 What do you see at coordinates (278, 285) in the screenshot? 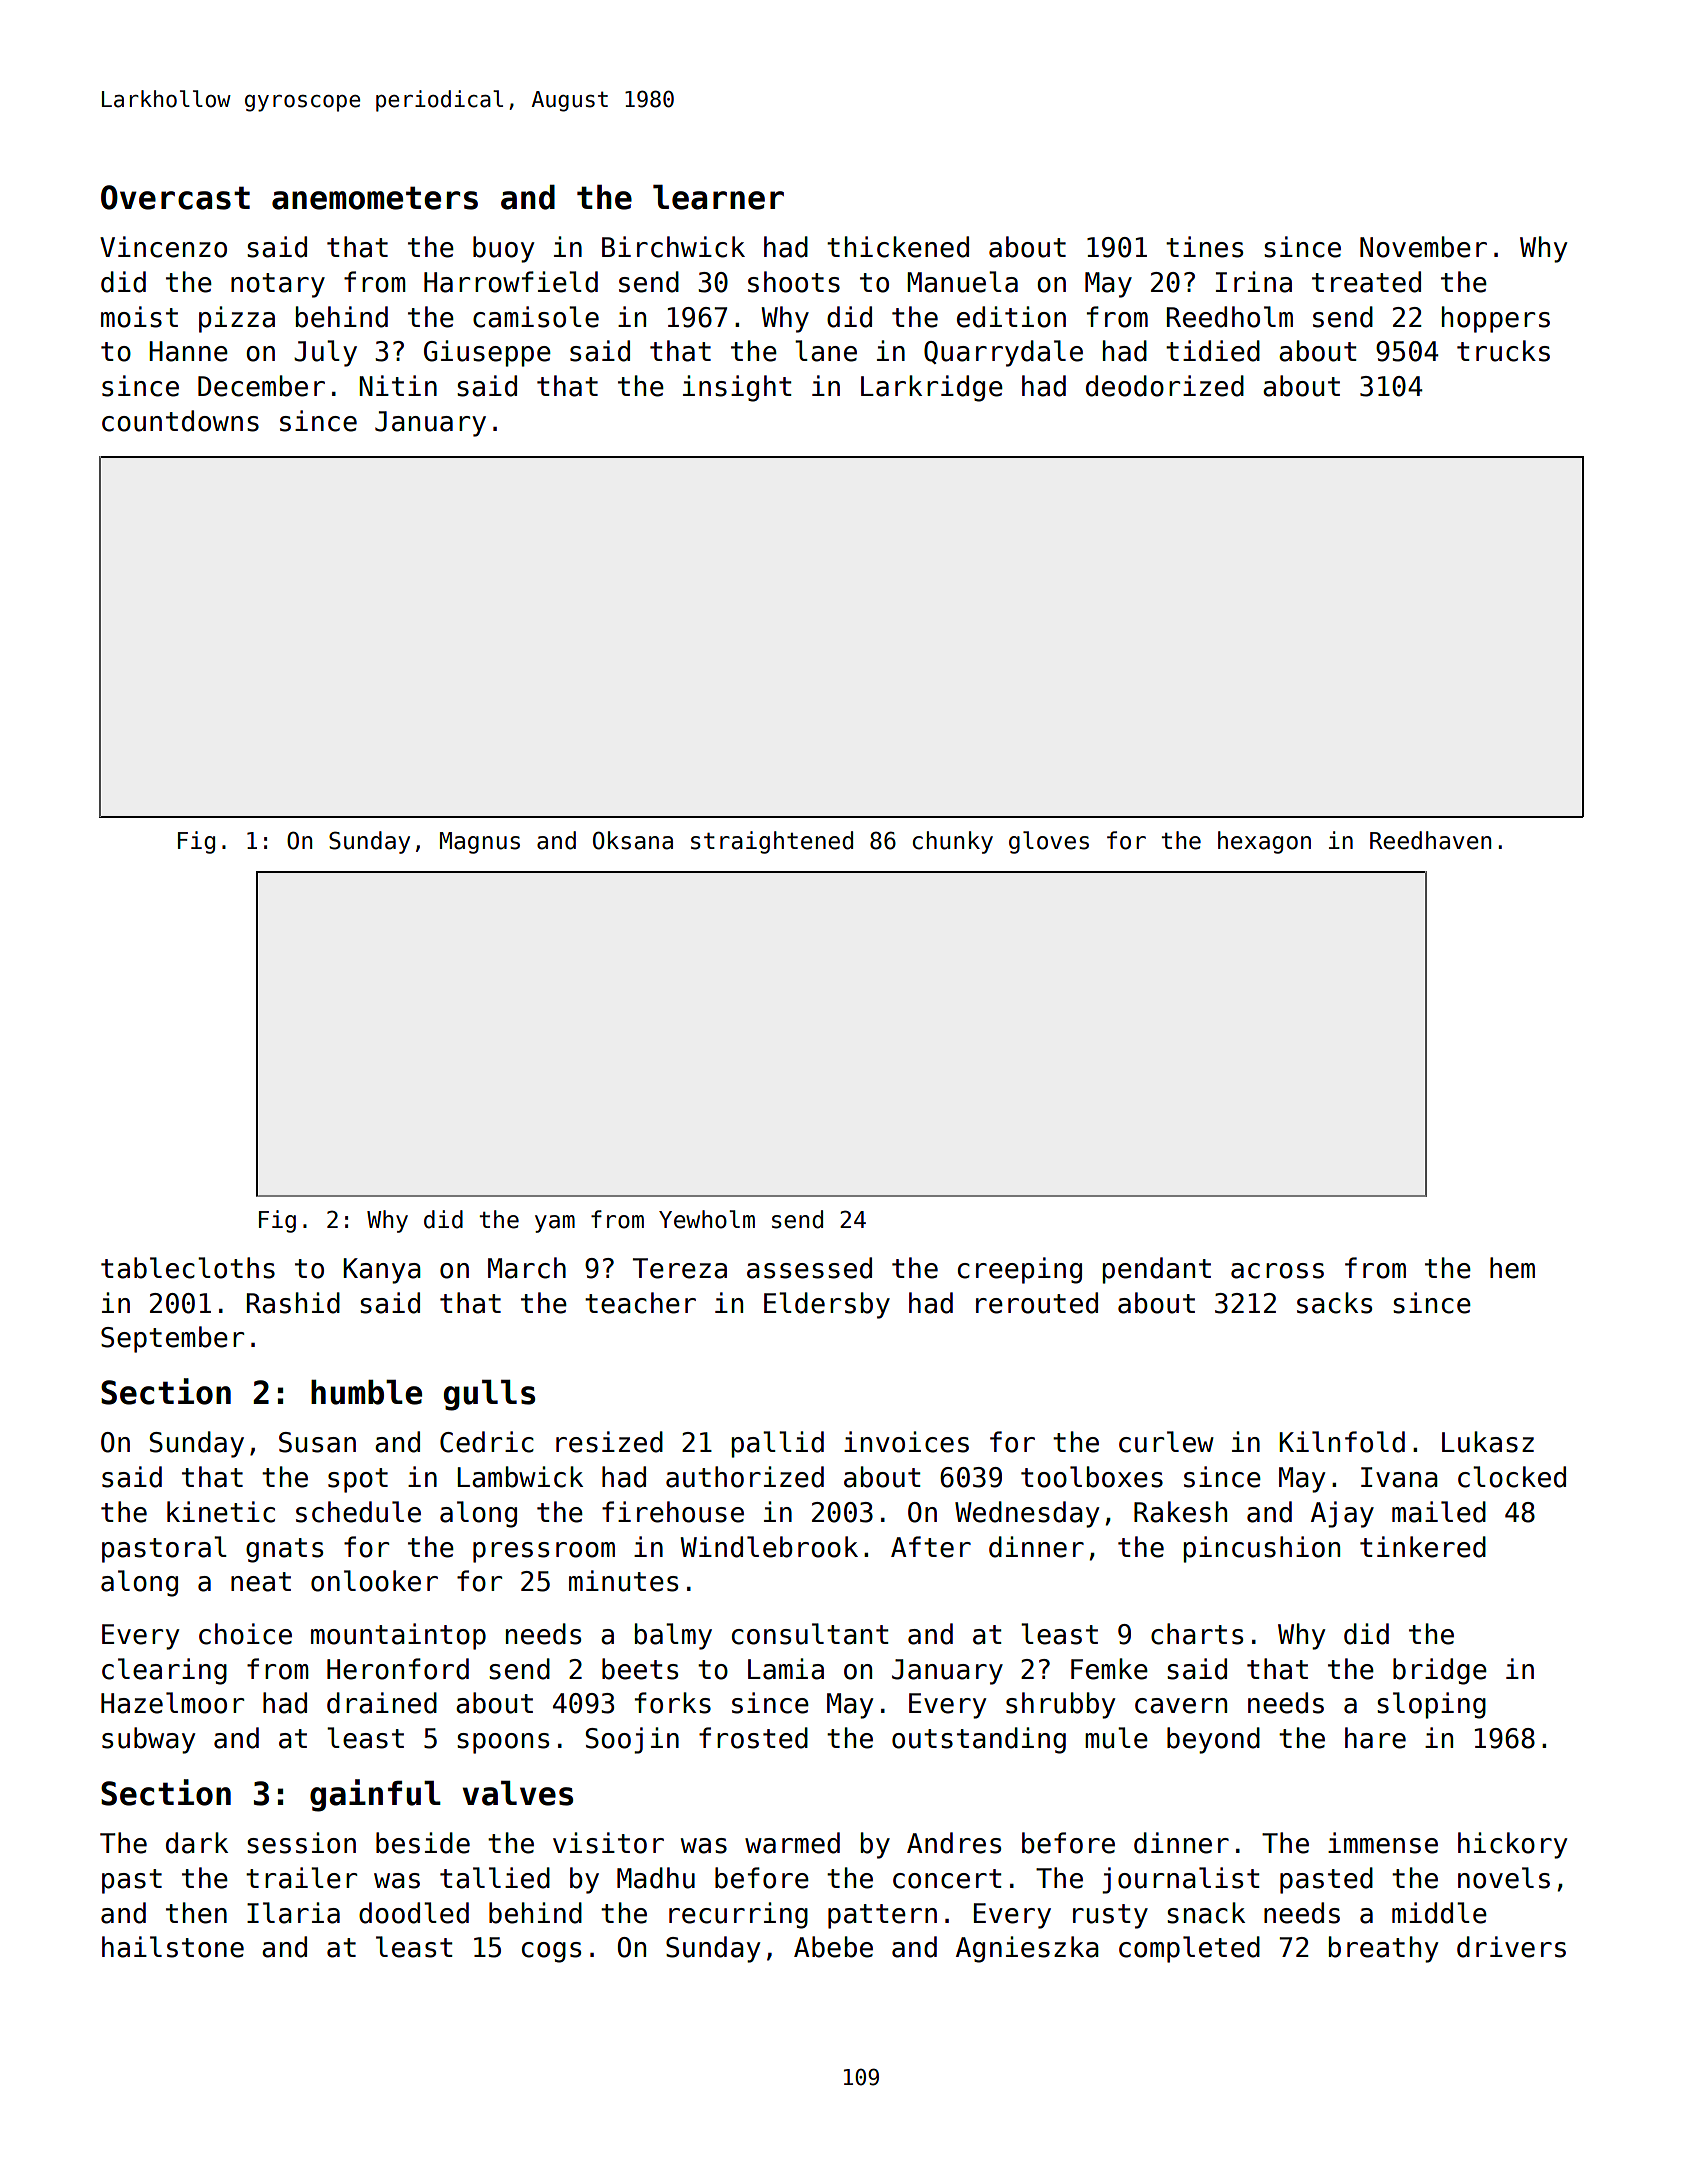
I see `notary` at bounding box center [278, 285].
